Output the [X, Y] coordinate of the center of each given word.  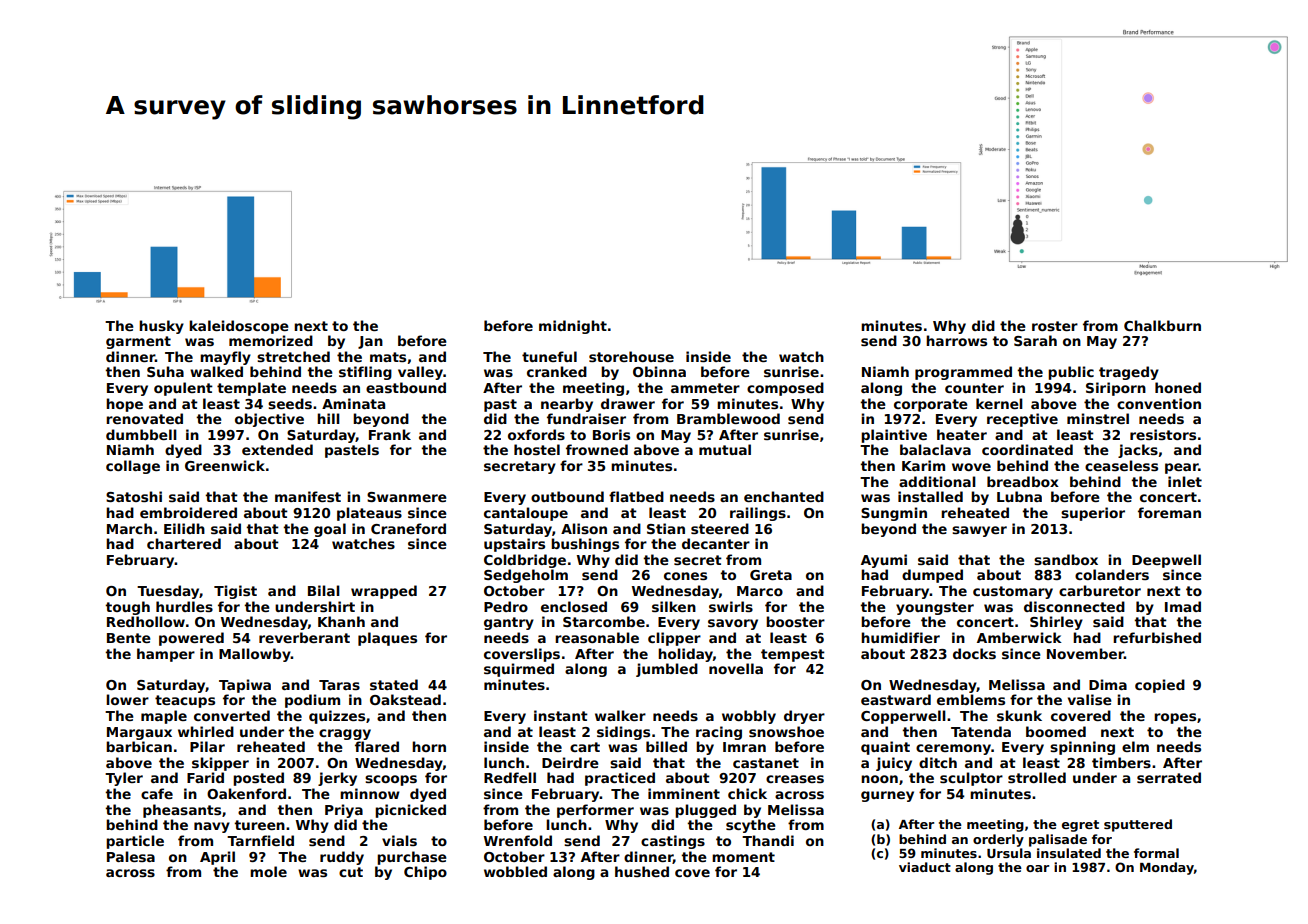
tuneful [549, 356]
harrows [956, 340]
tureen [259, 825]
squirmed [519, 670]
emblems [971, 699]
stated [394, 684]
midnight [573, 327]
